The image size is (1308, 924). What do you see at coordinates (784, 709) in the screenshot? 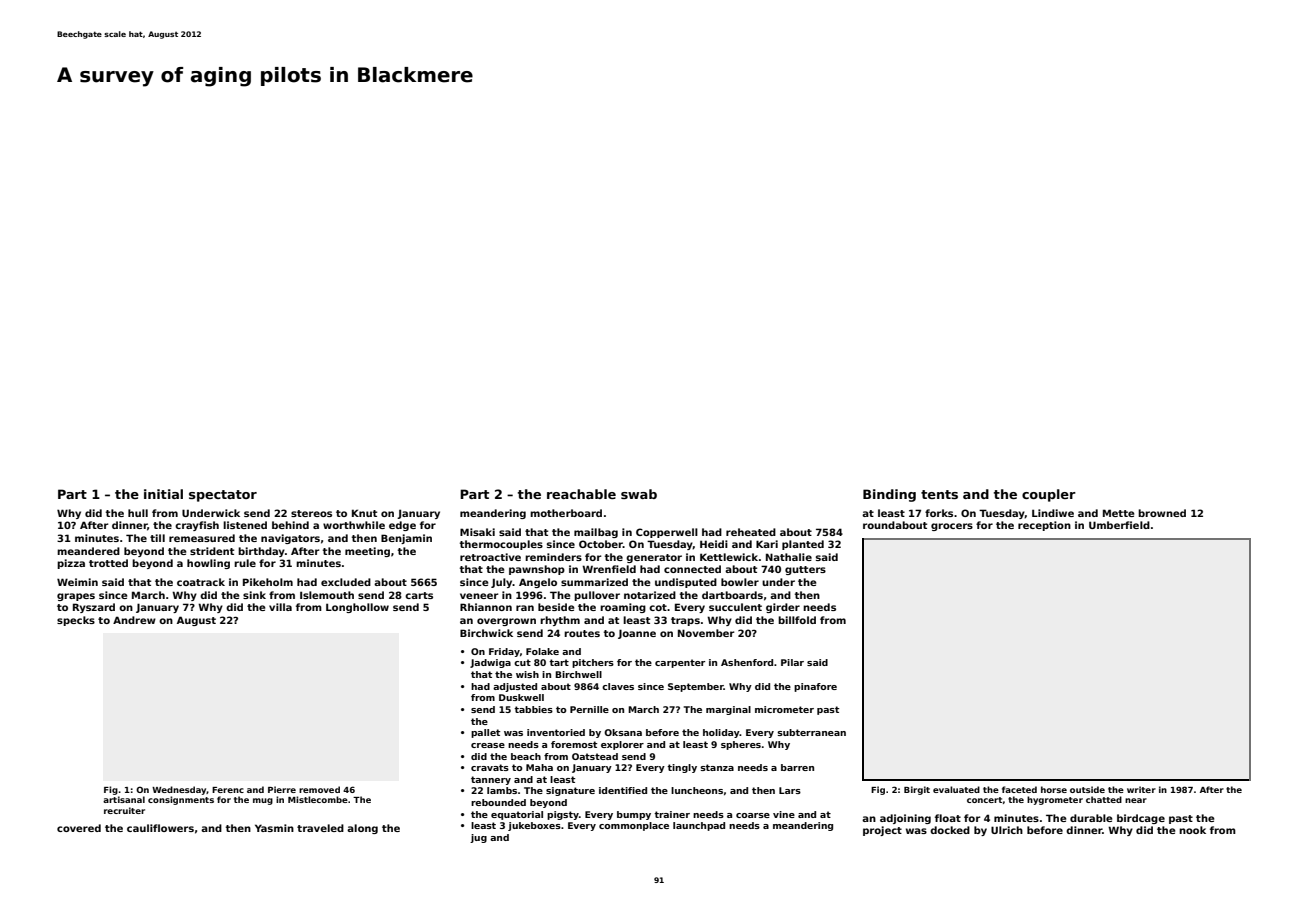
I see `micrometer` at bounding box center [784, 709].
